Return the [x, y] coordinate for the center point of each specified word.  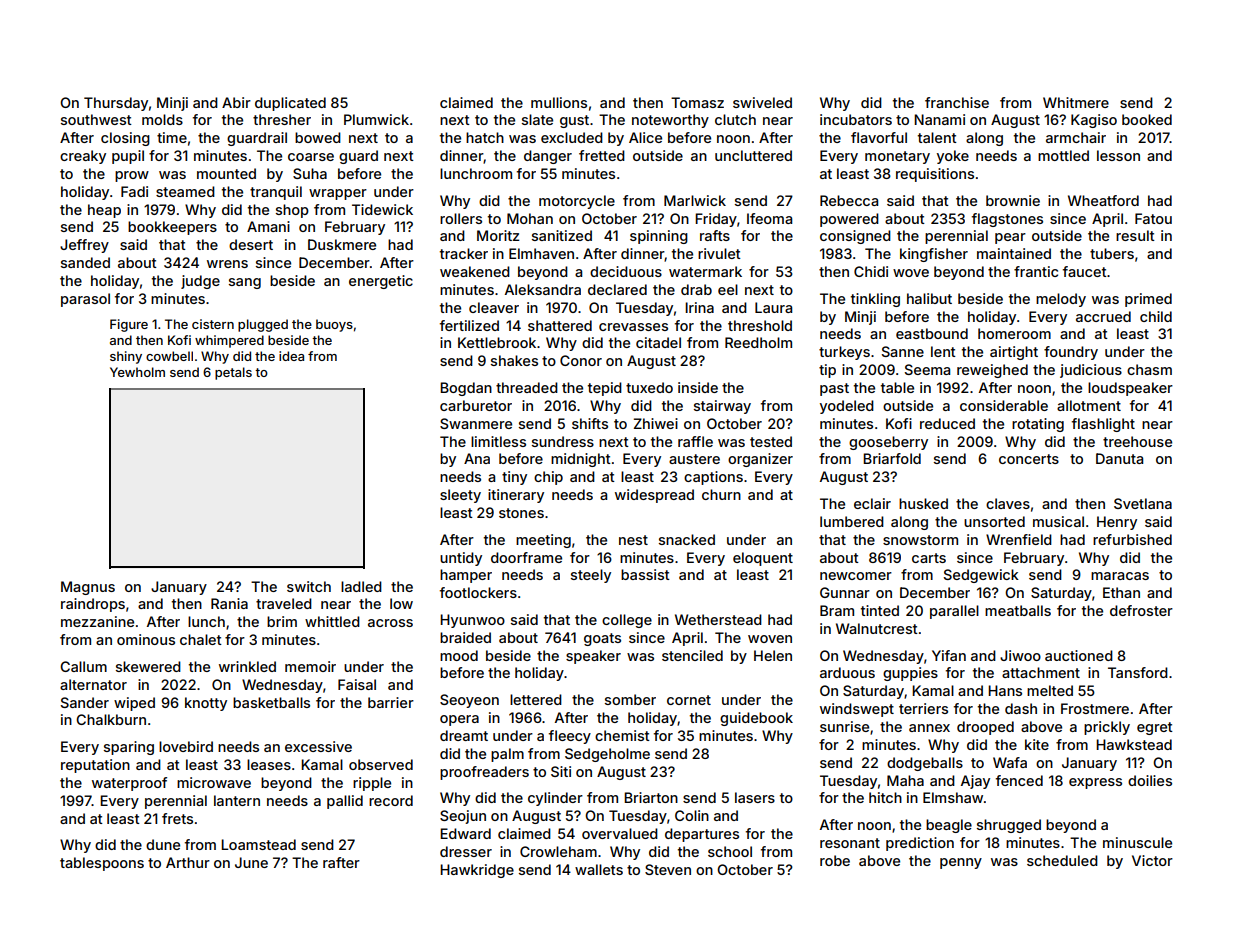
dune [163, 844]
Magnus [88, 588]
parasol [85, 300]
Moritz [498, 235]
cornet [689, 700]
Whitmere [1076, 102]
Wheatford [1103, 200]
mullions [559, 102]
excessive [318, 746]
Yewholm [137, 372]
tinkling [875, 300]
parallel [954, 612]
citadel [658, 342]
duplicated [290, 104]
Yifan [949, 655]
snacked [687, 539]
